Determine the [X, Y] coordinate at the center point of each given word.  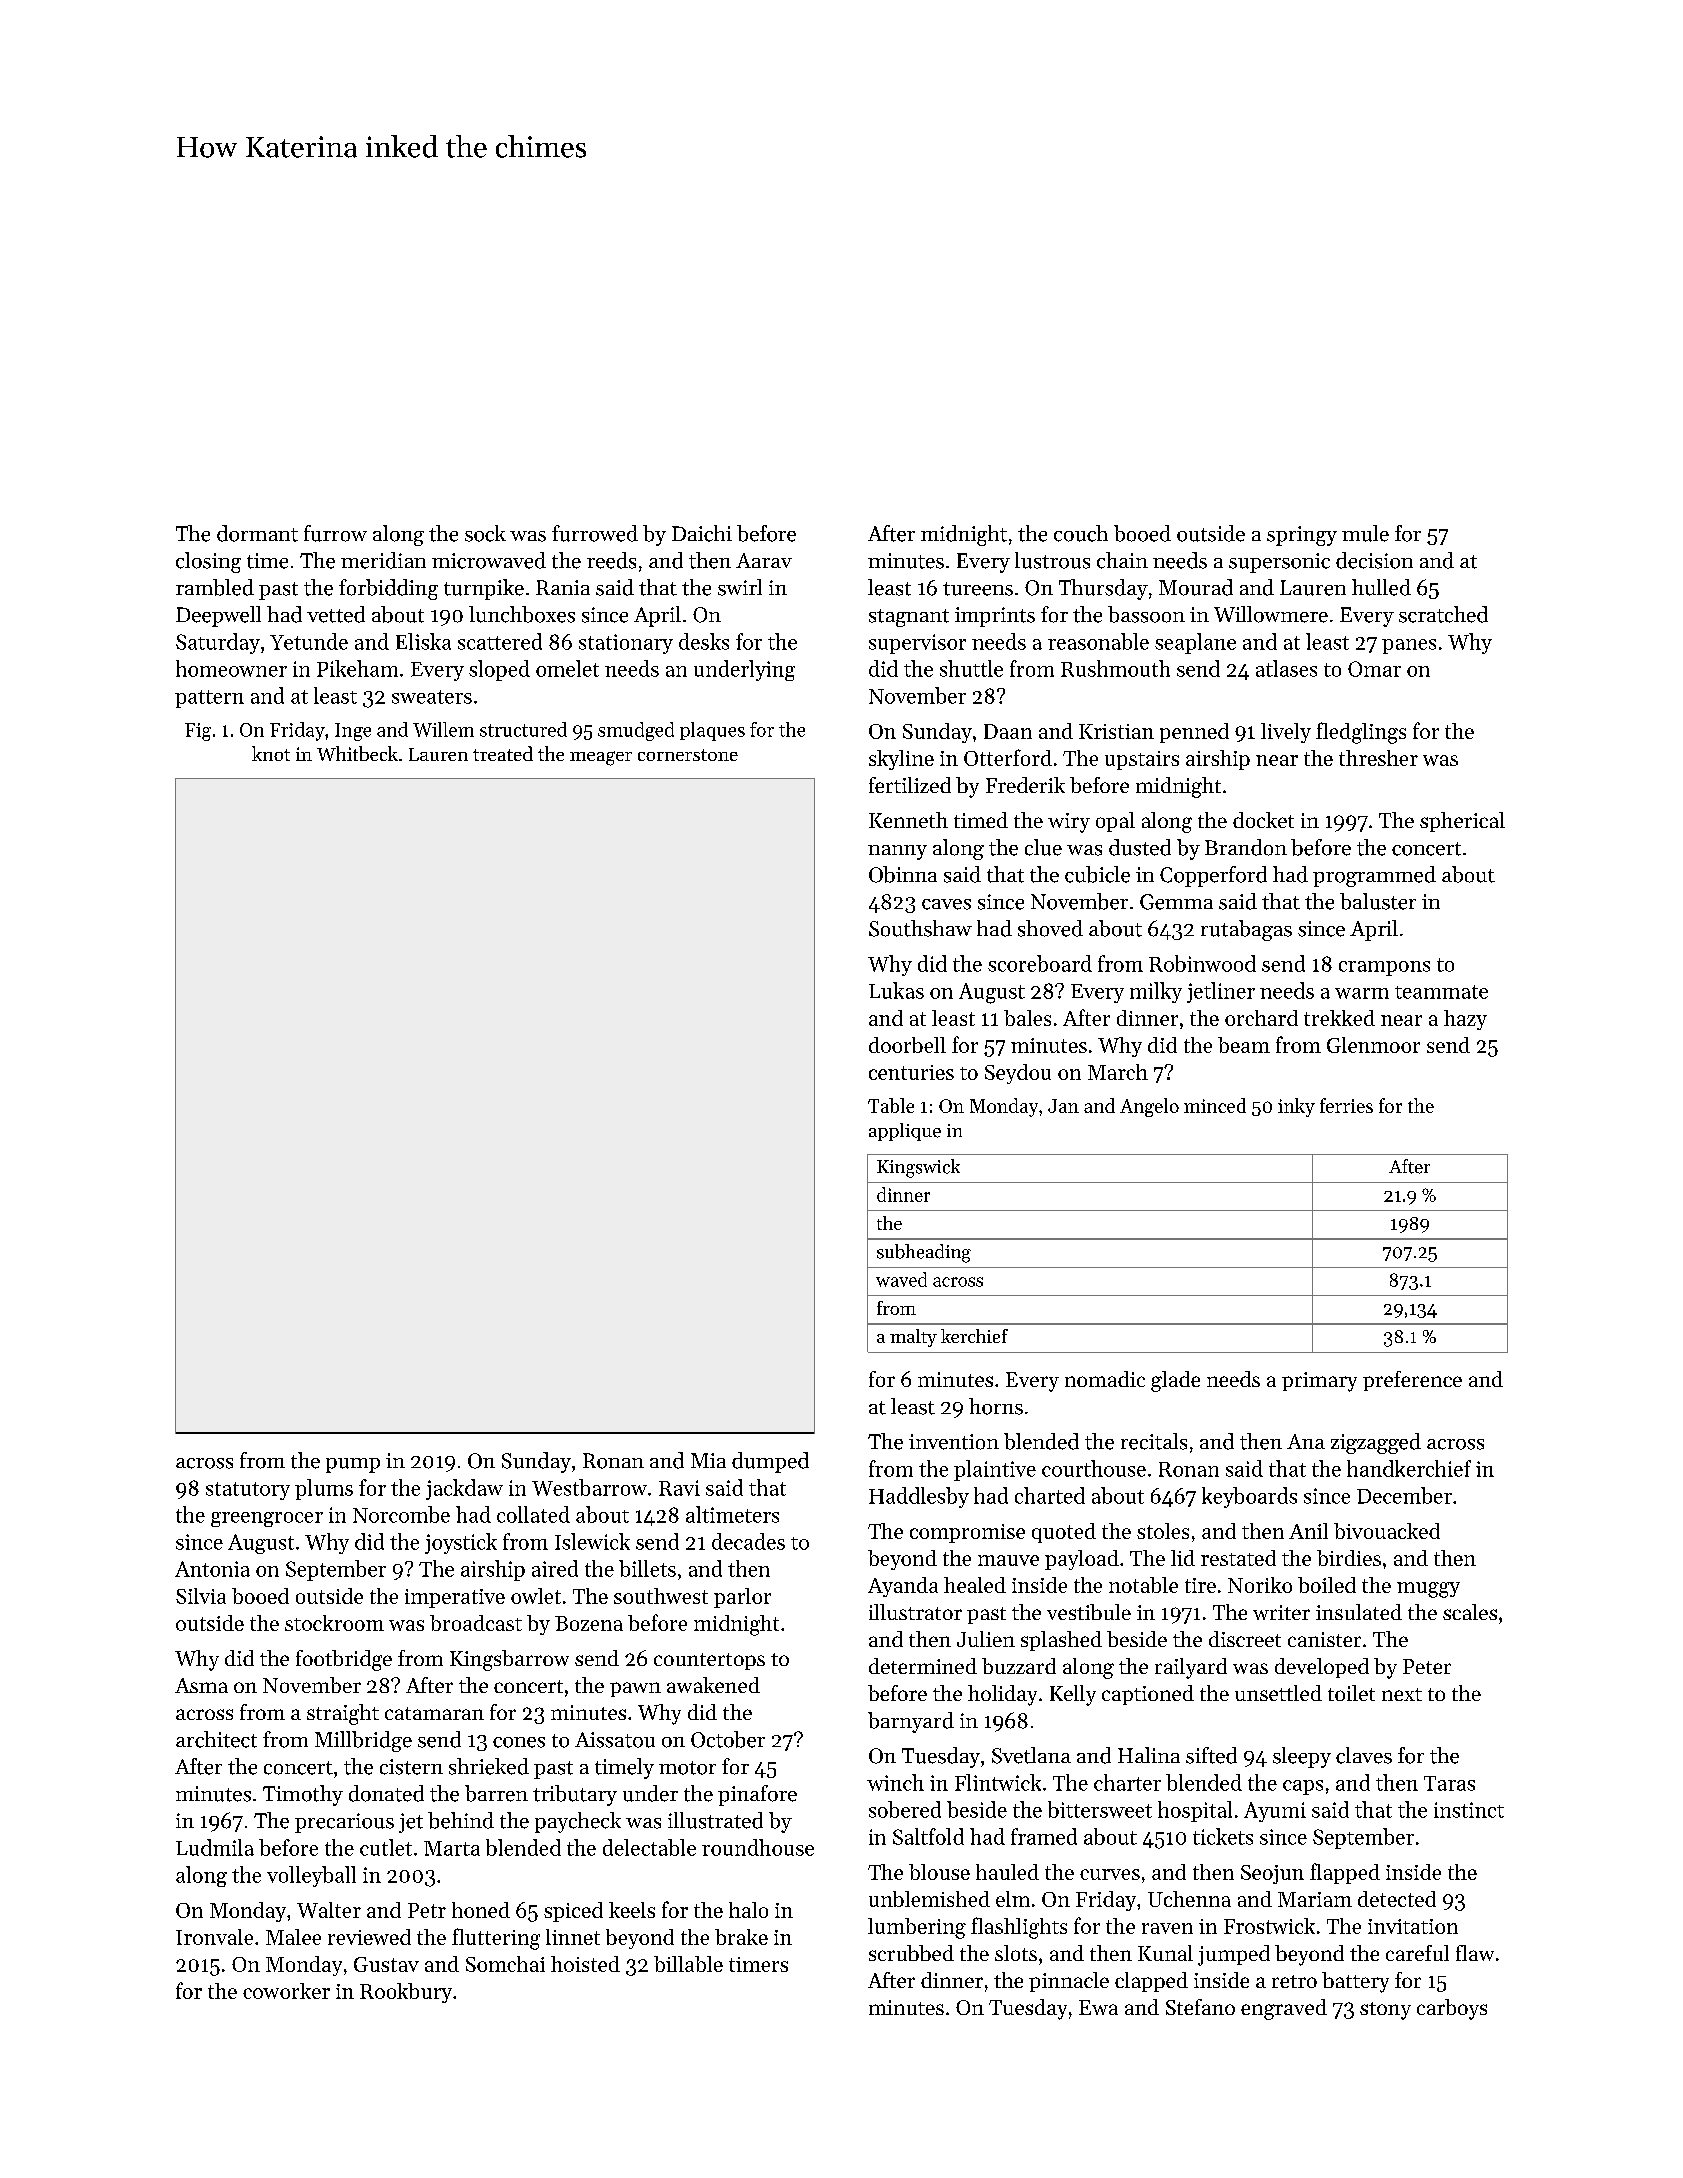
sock [485, 533]
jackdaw [464, 1489]
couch [1081, 533]
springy [1302, 536]
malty [913, 1338]
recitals [1154, 1441]
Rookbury [406, 1993]
